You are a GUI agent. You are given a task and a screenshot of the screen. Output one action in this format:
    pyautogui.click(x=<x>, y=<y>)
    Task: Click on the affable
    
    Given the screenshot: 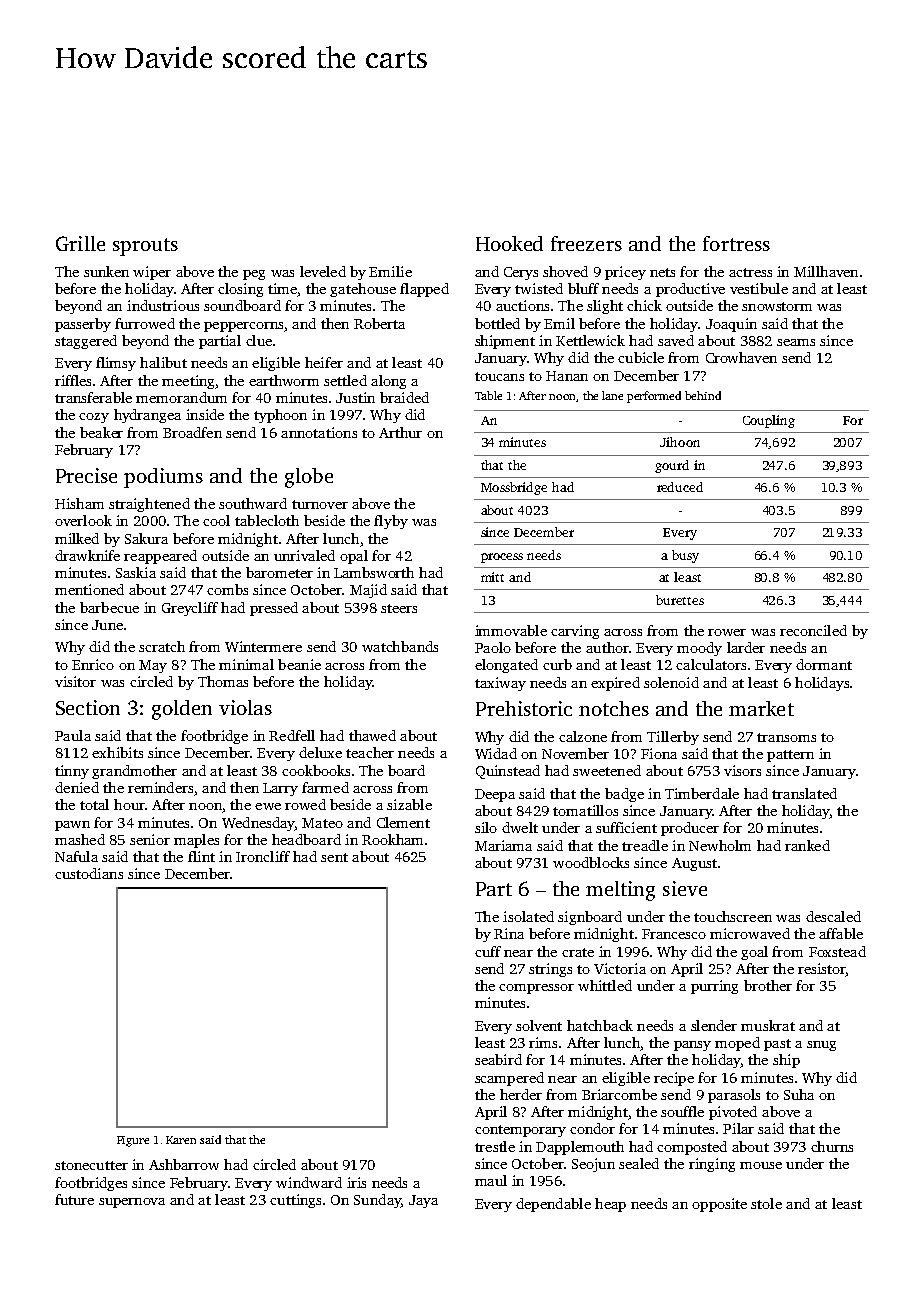 What is the action you would take?
    pyautogui.click(x=841, y=933)
